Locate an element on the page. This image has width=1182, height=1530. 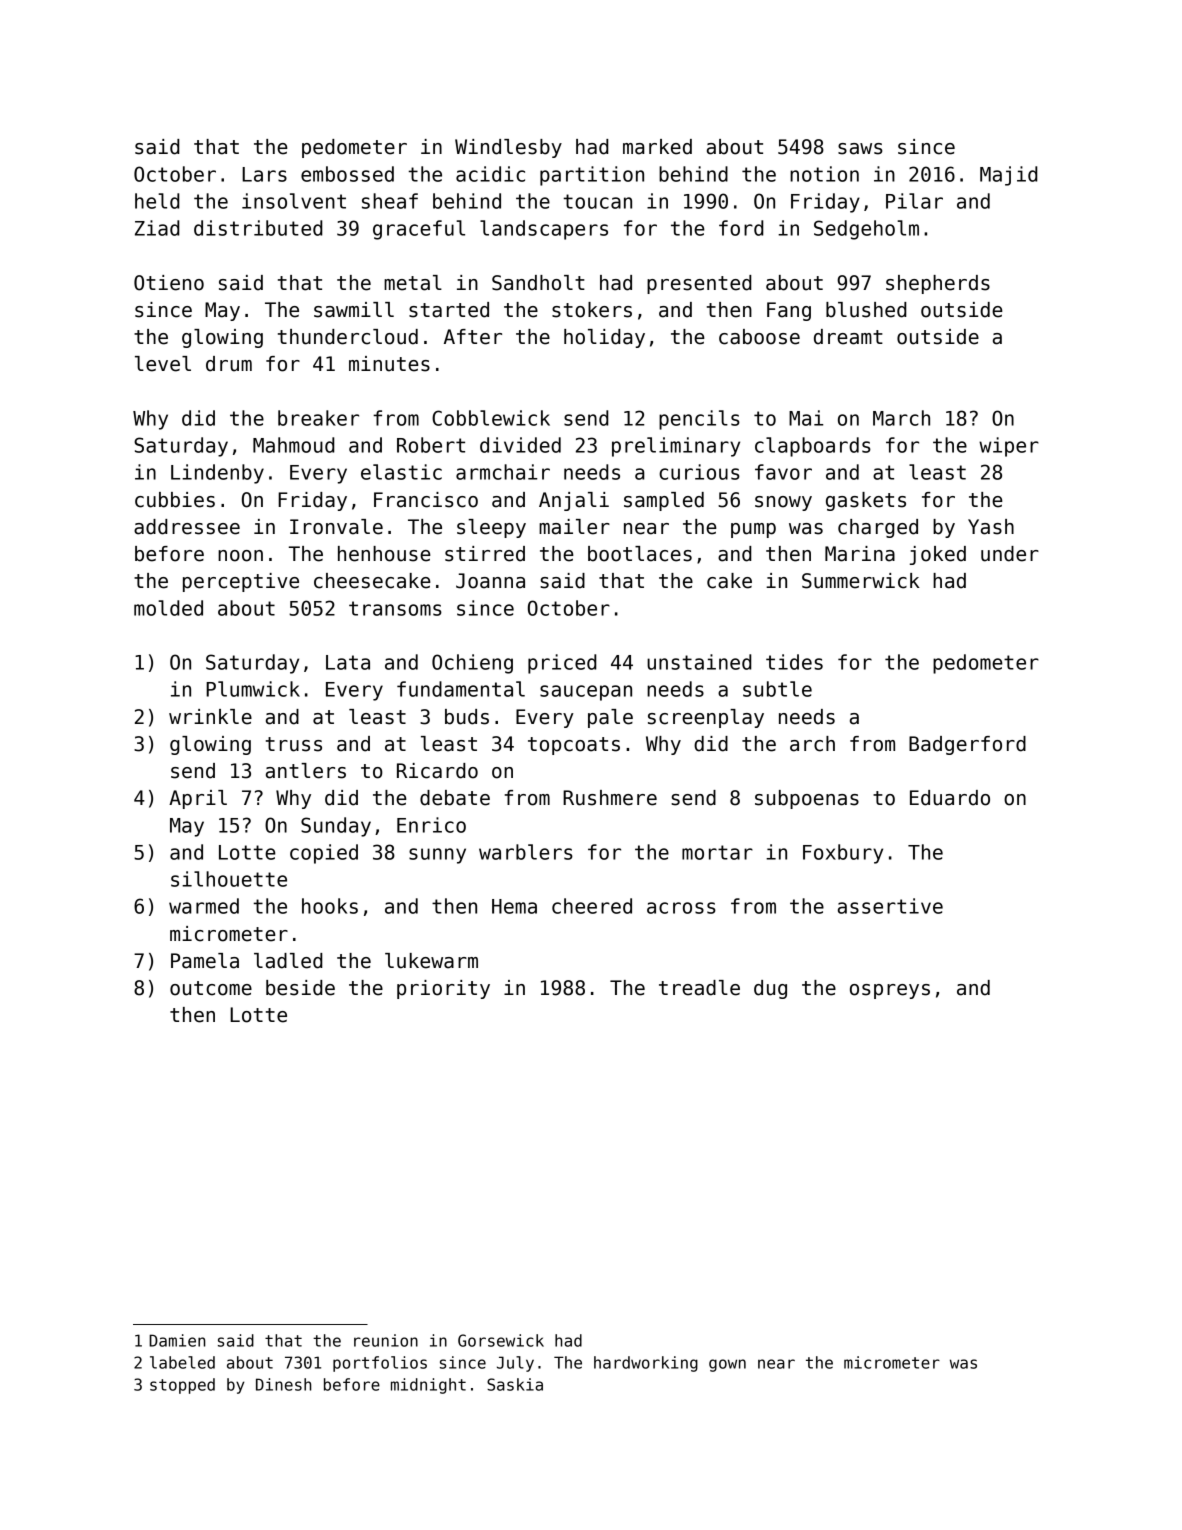
reunion is located at coordinates (386, 1340).
